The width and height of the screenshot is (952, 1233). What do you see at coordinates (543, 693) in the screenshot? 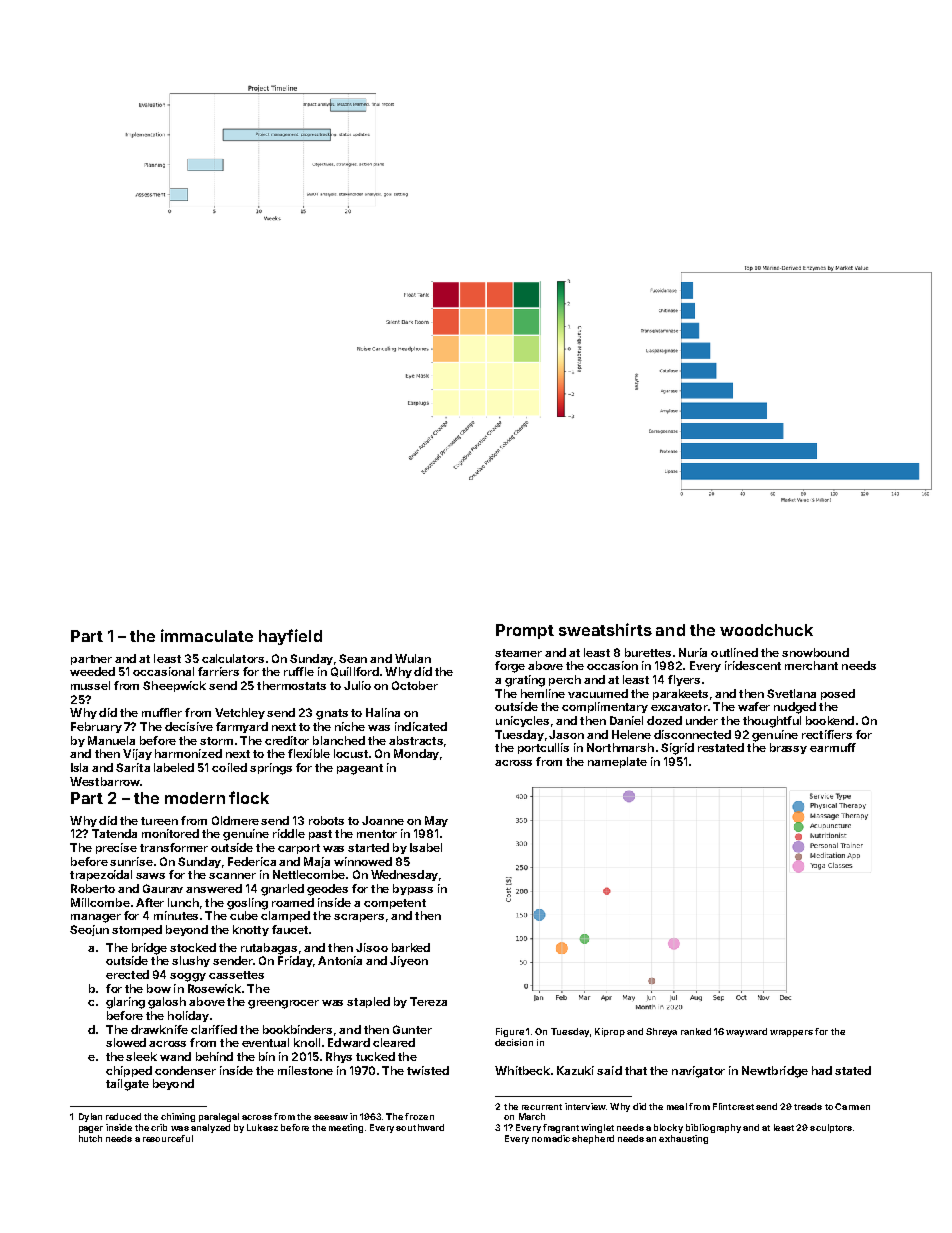
I see `hemline` at bounding box center [543, 693].
